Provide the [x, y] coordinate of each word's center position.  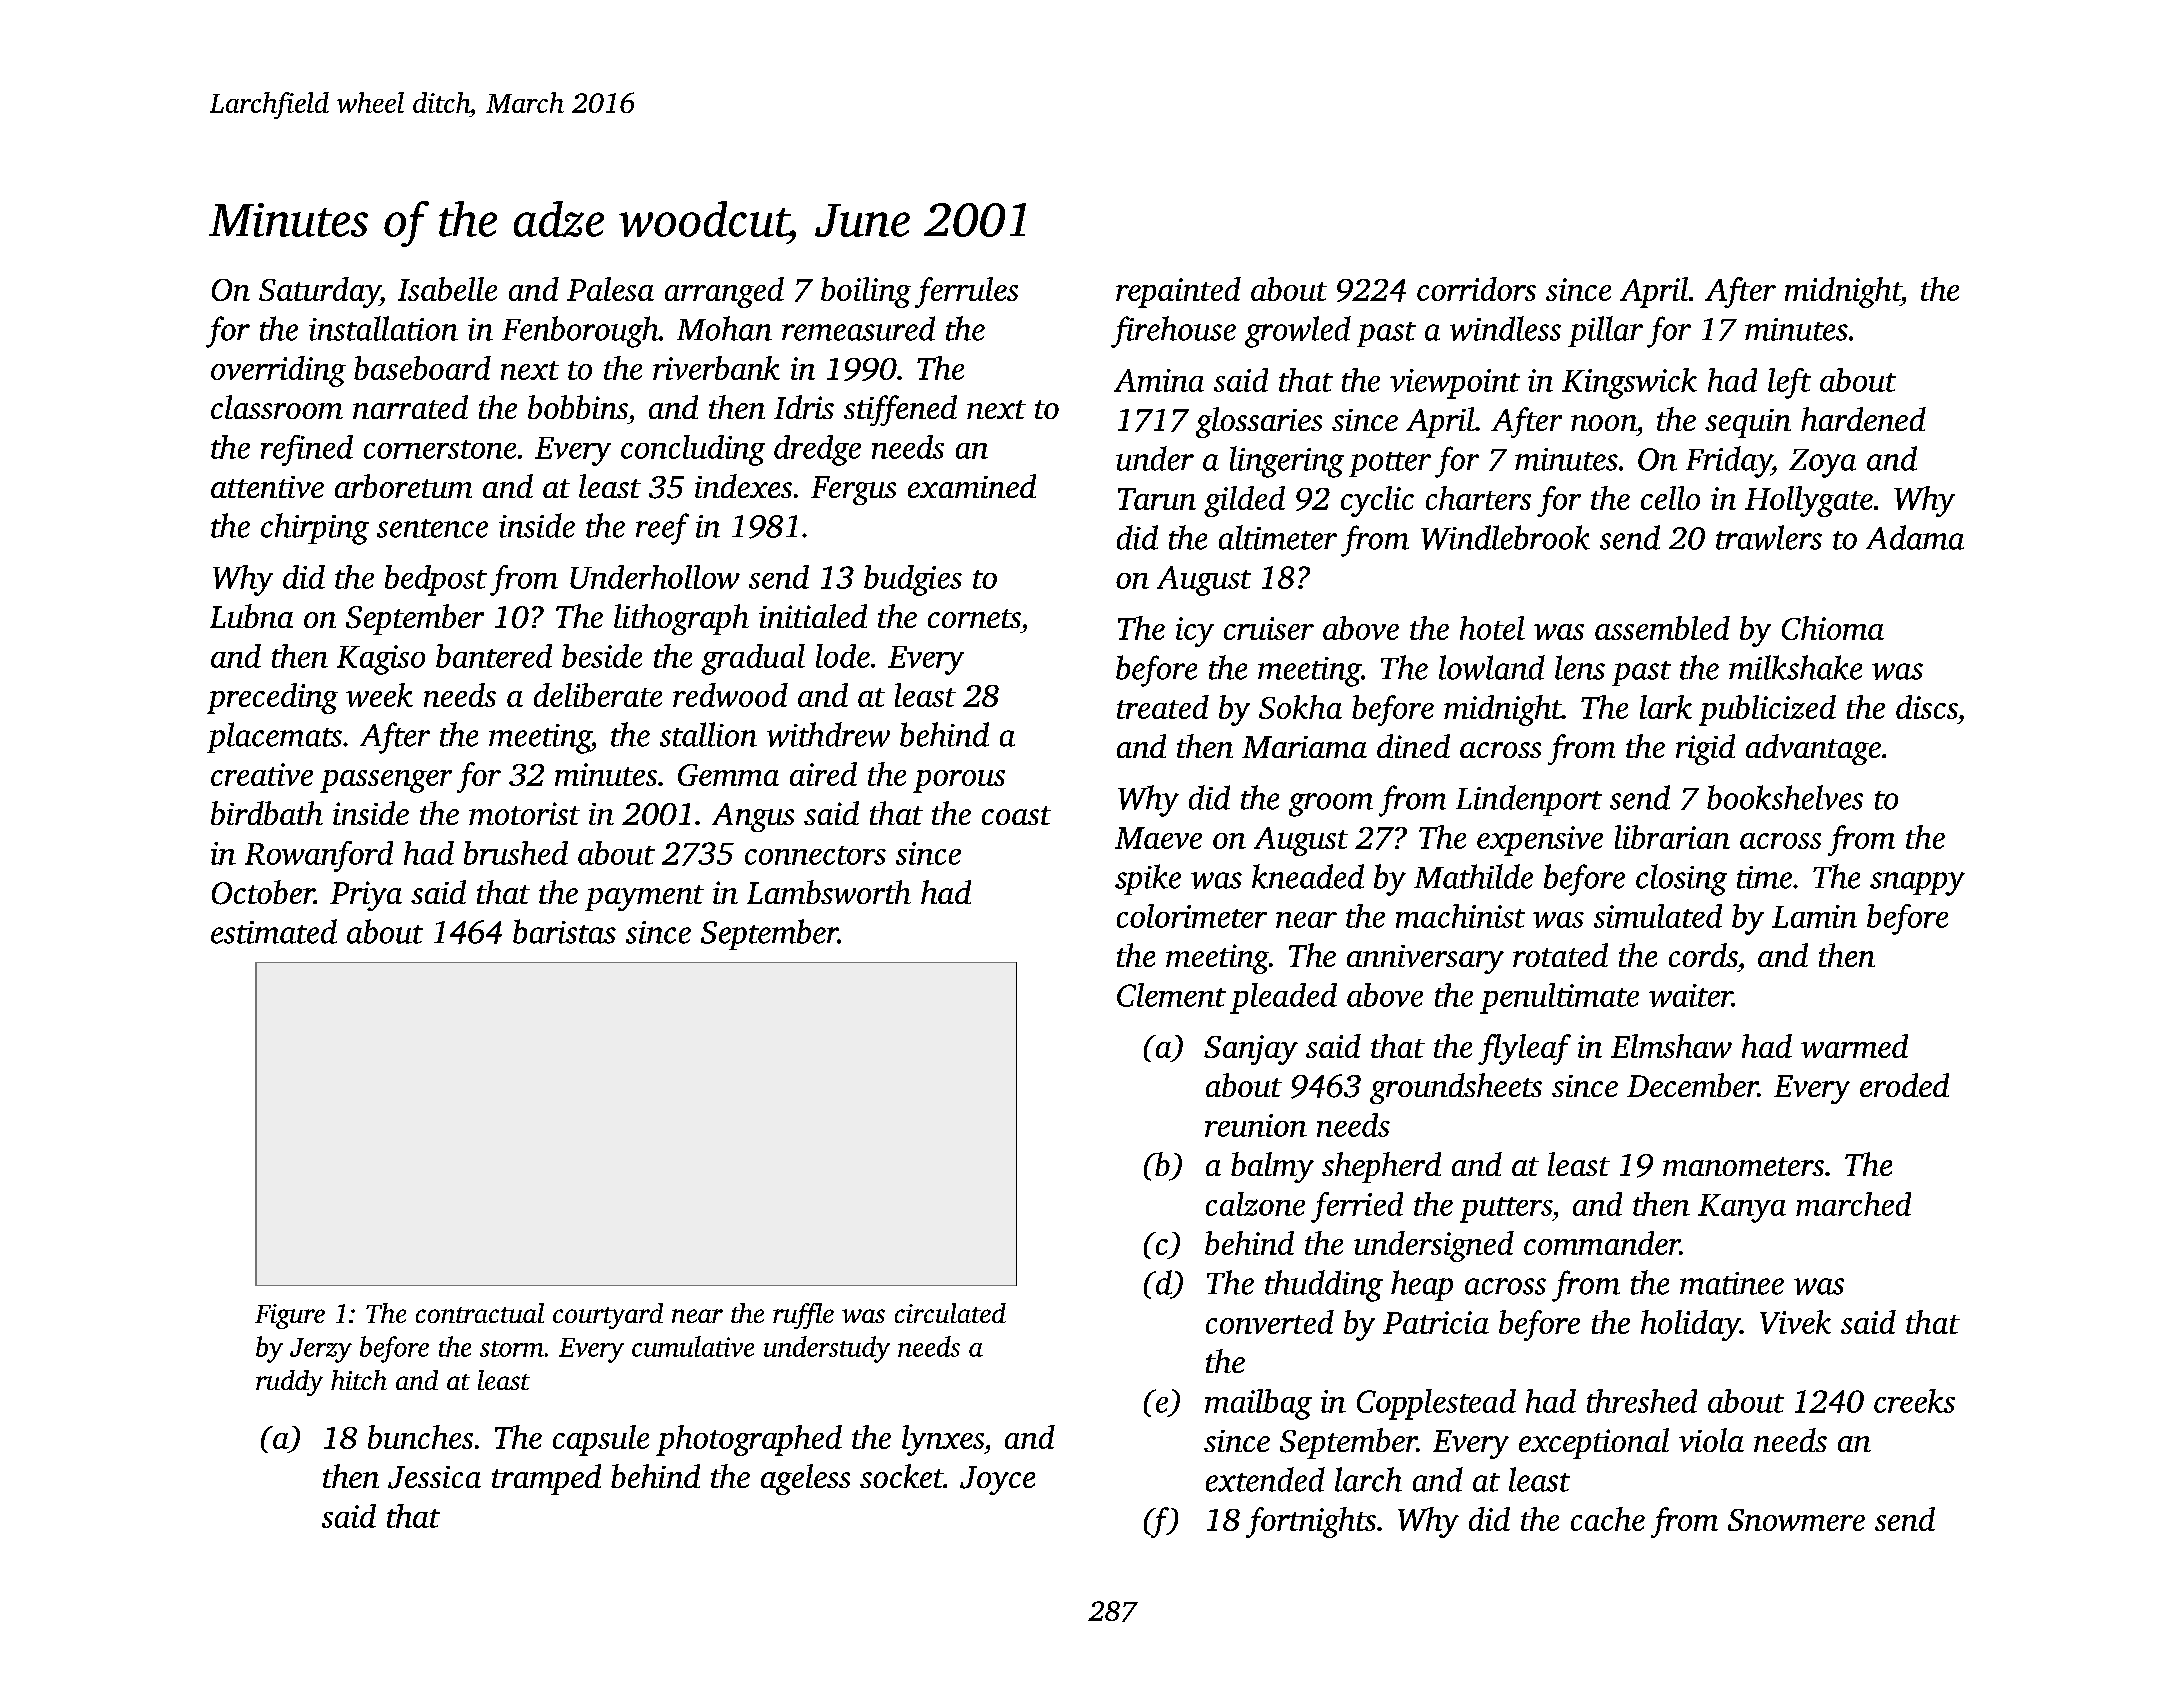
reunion [1256, 1125]
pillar [1605, 331]
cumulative [693, 1346]
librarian [1672, 837]
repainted [1178, 292]
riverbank [716, 368]
